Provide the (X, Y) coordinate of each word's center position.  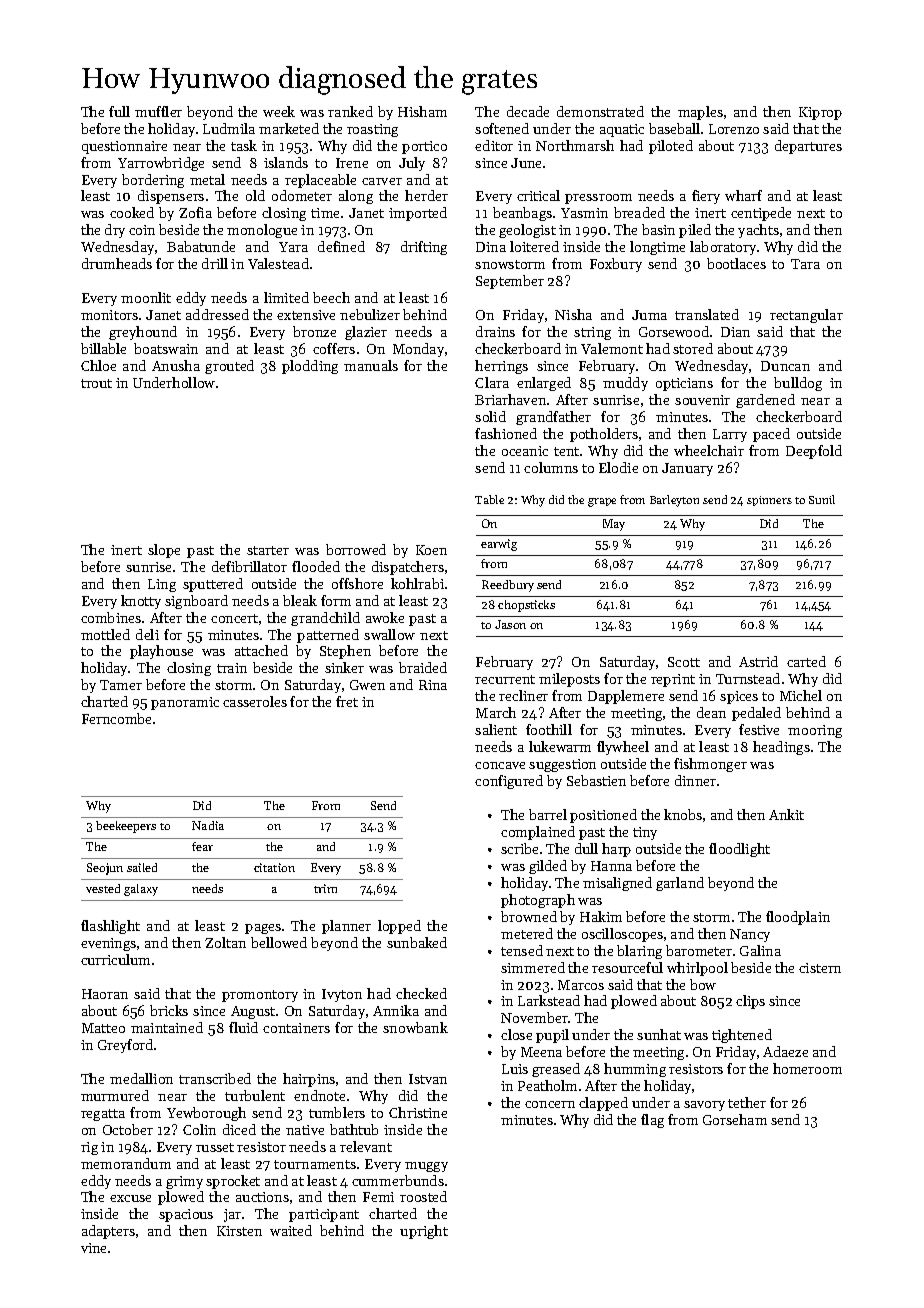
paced (771, 435)
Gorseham (735, 1119)
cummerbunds (398, 1180)
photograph (538, 901)
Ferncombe (116, 718)
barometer (699, 950)
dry (115, 231)
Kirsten (239, 1231)
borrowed (356, 549)
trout (96, 383)
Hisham (422, 111)
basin (658, 229)
